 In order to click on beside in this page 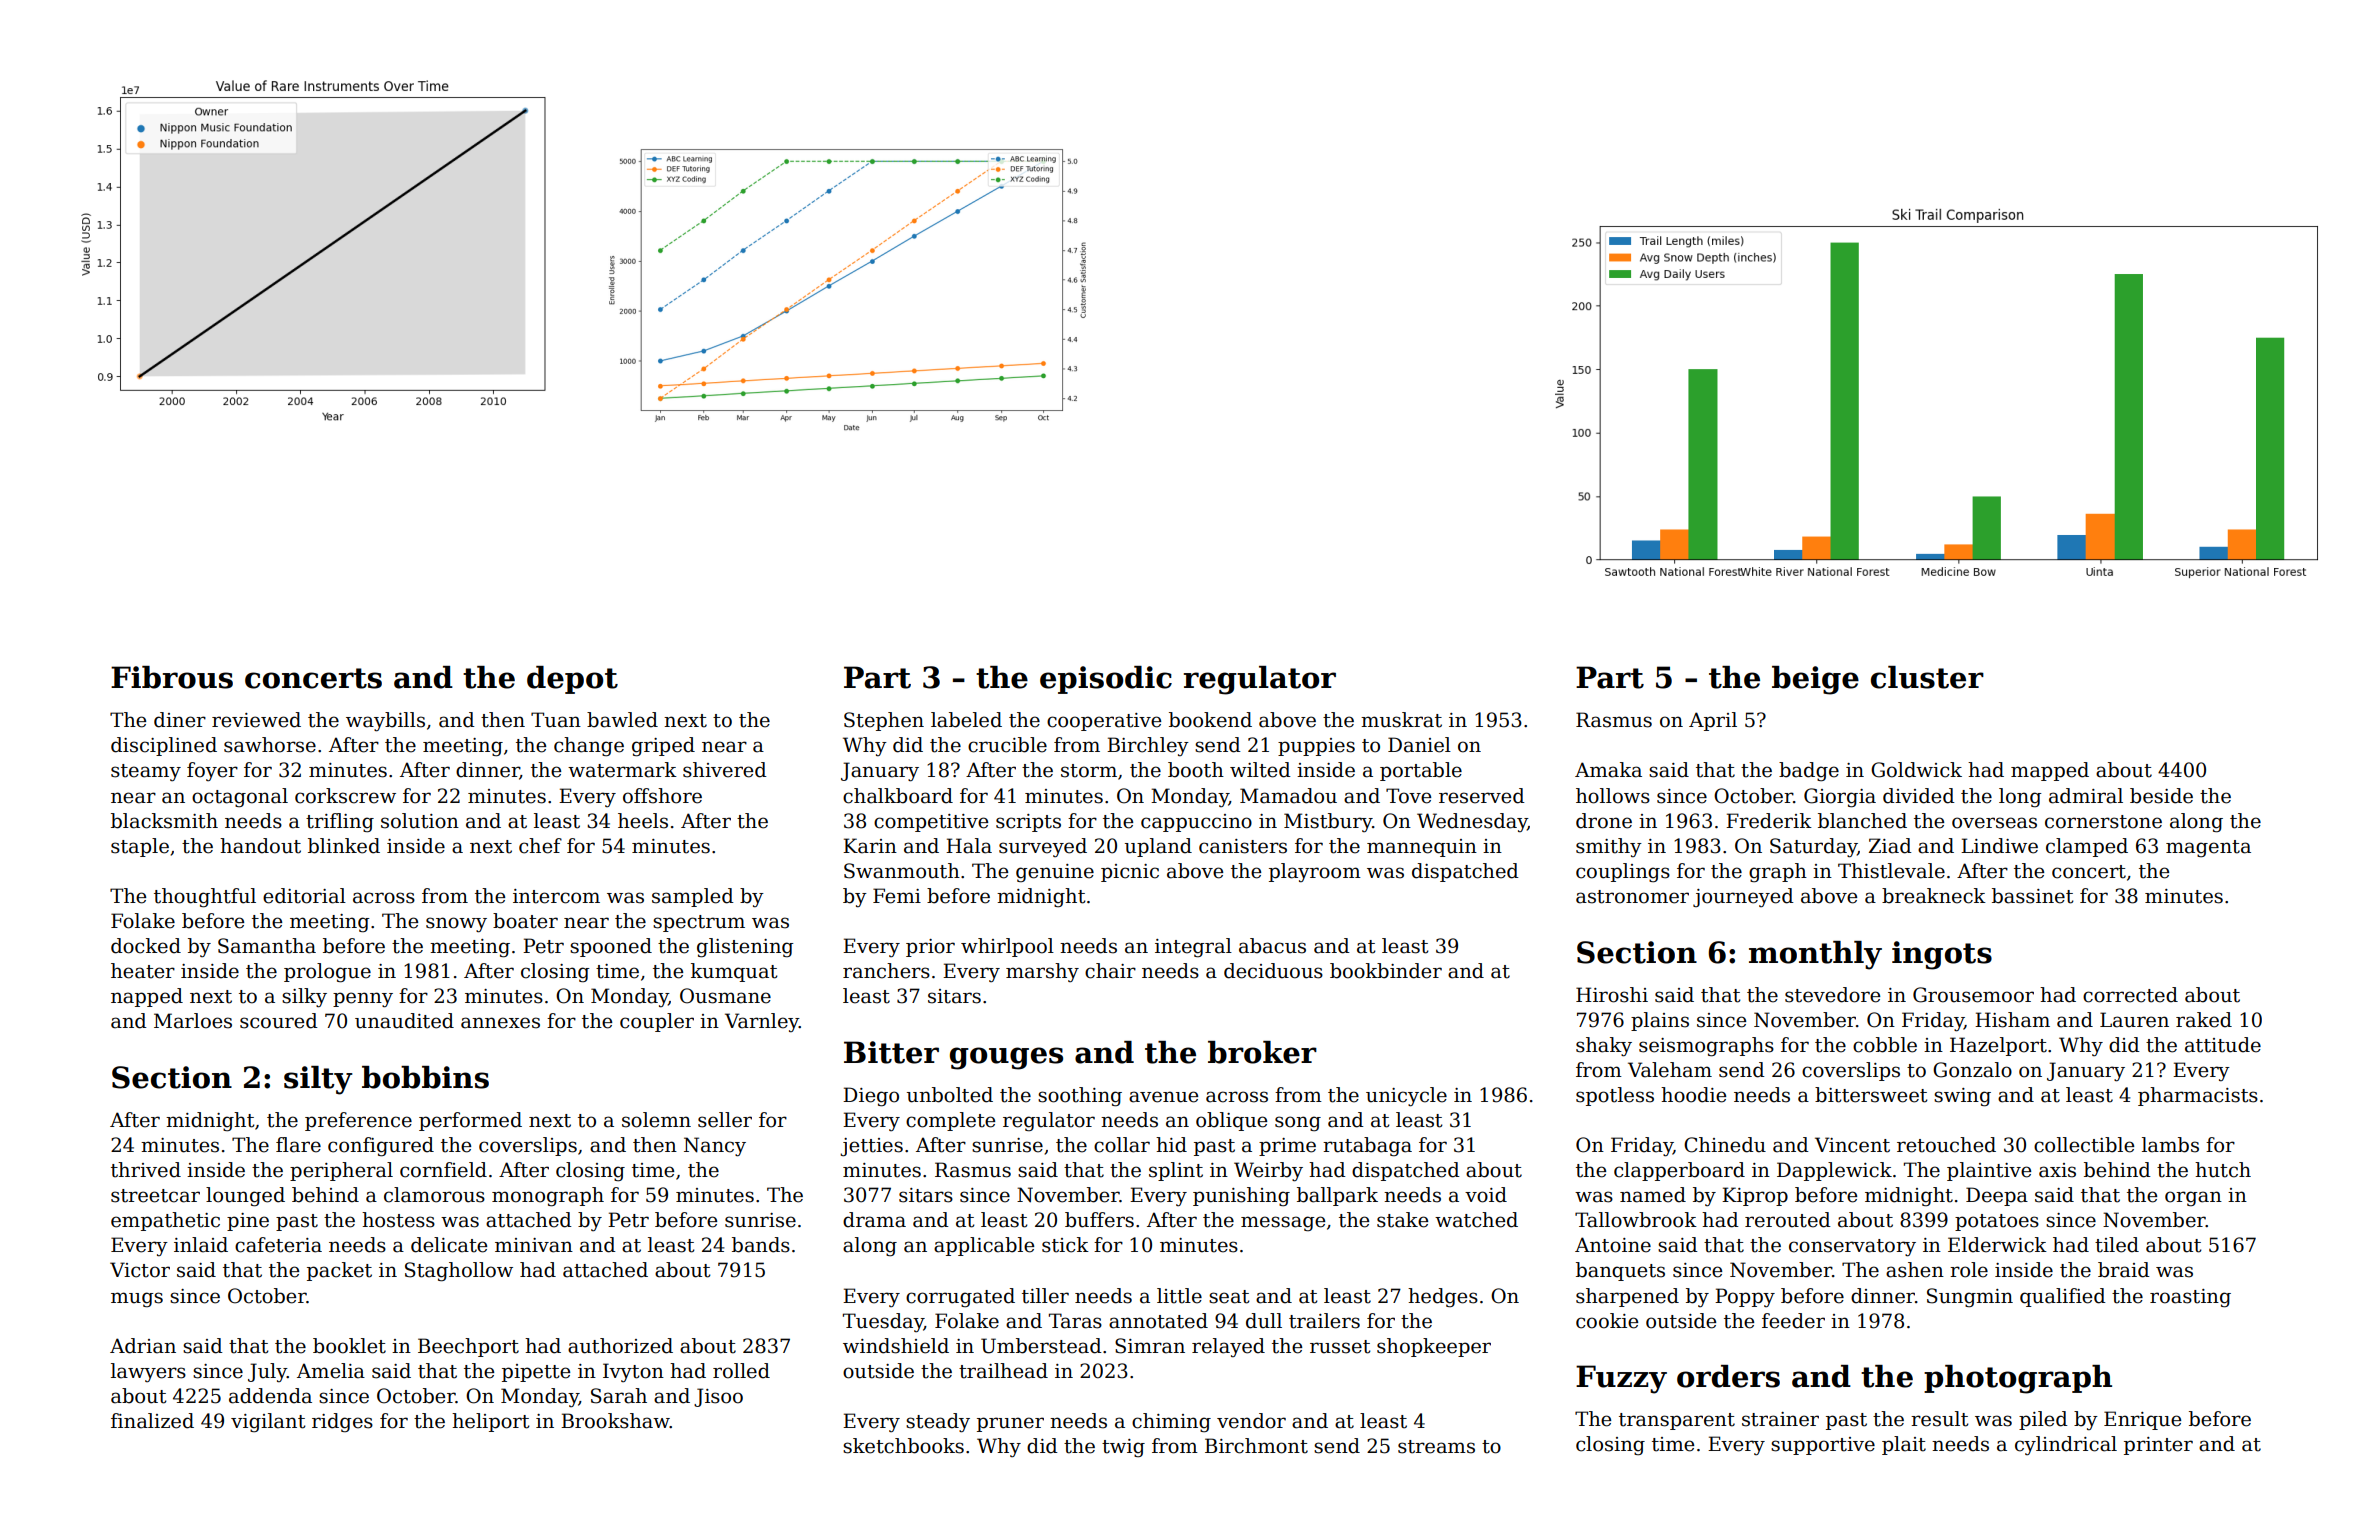, I will do `click(2161, 796)`.
